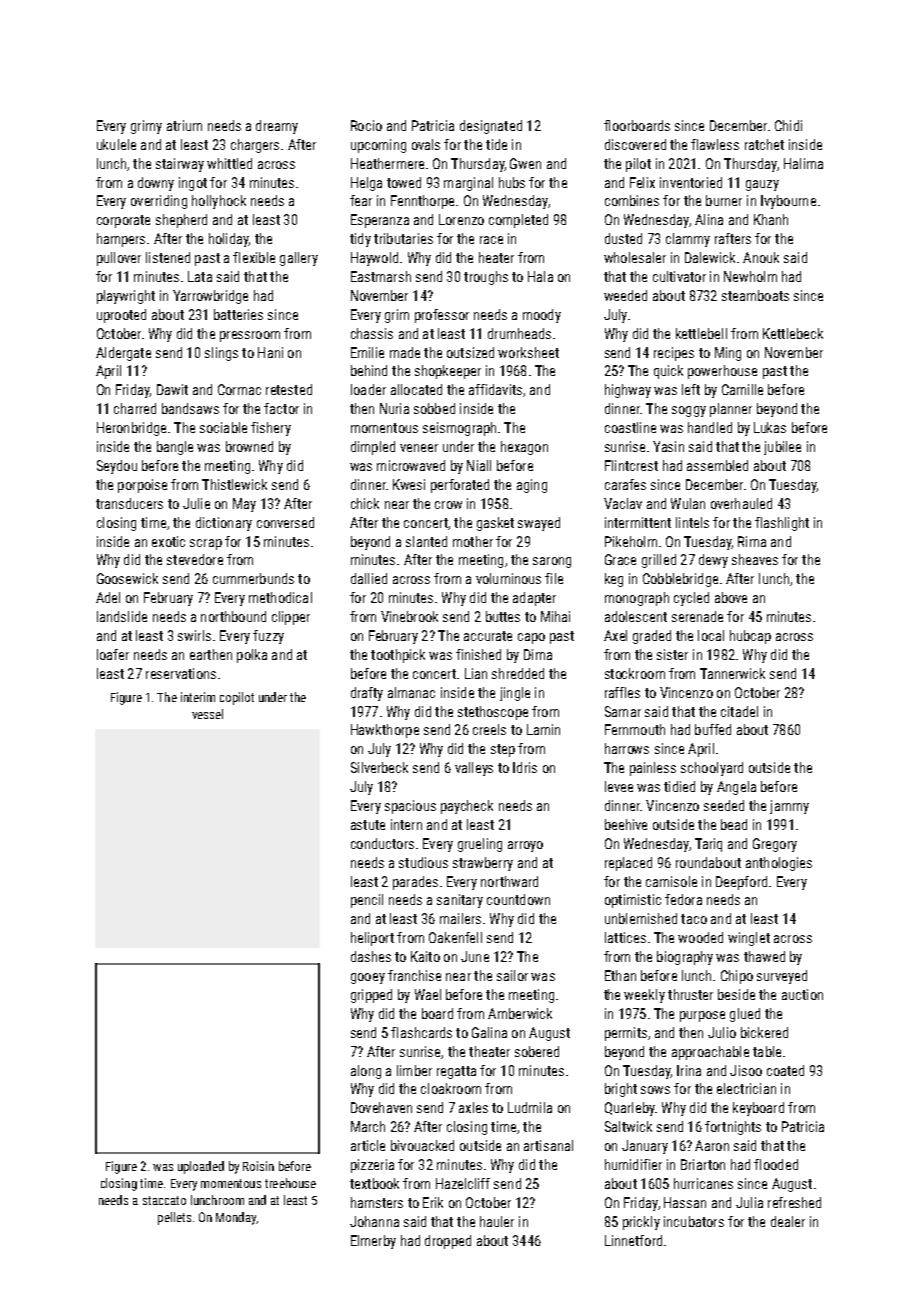 The height and width of the page is (1308, 924). What do you see at coordinates (518, 899) in the page?
I see `countdown` at bounding box center [518, 899].
